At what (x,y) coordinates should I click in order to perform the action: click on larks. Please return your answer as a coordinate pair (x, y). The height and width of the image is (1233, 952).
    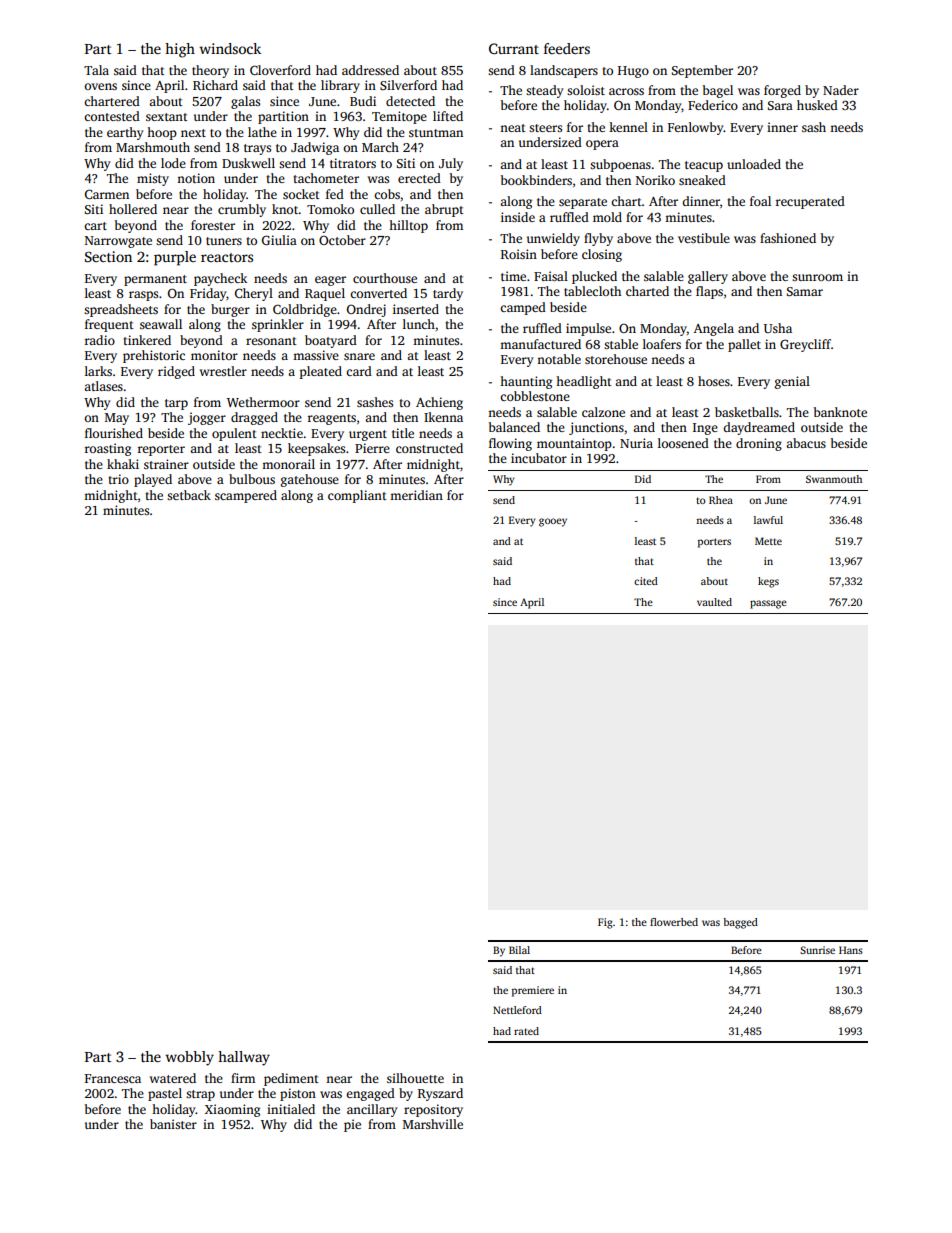
    Looking at the image, I should click on (98, 371).
